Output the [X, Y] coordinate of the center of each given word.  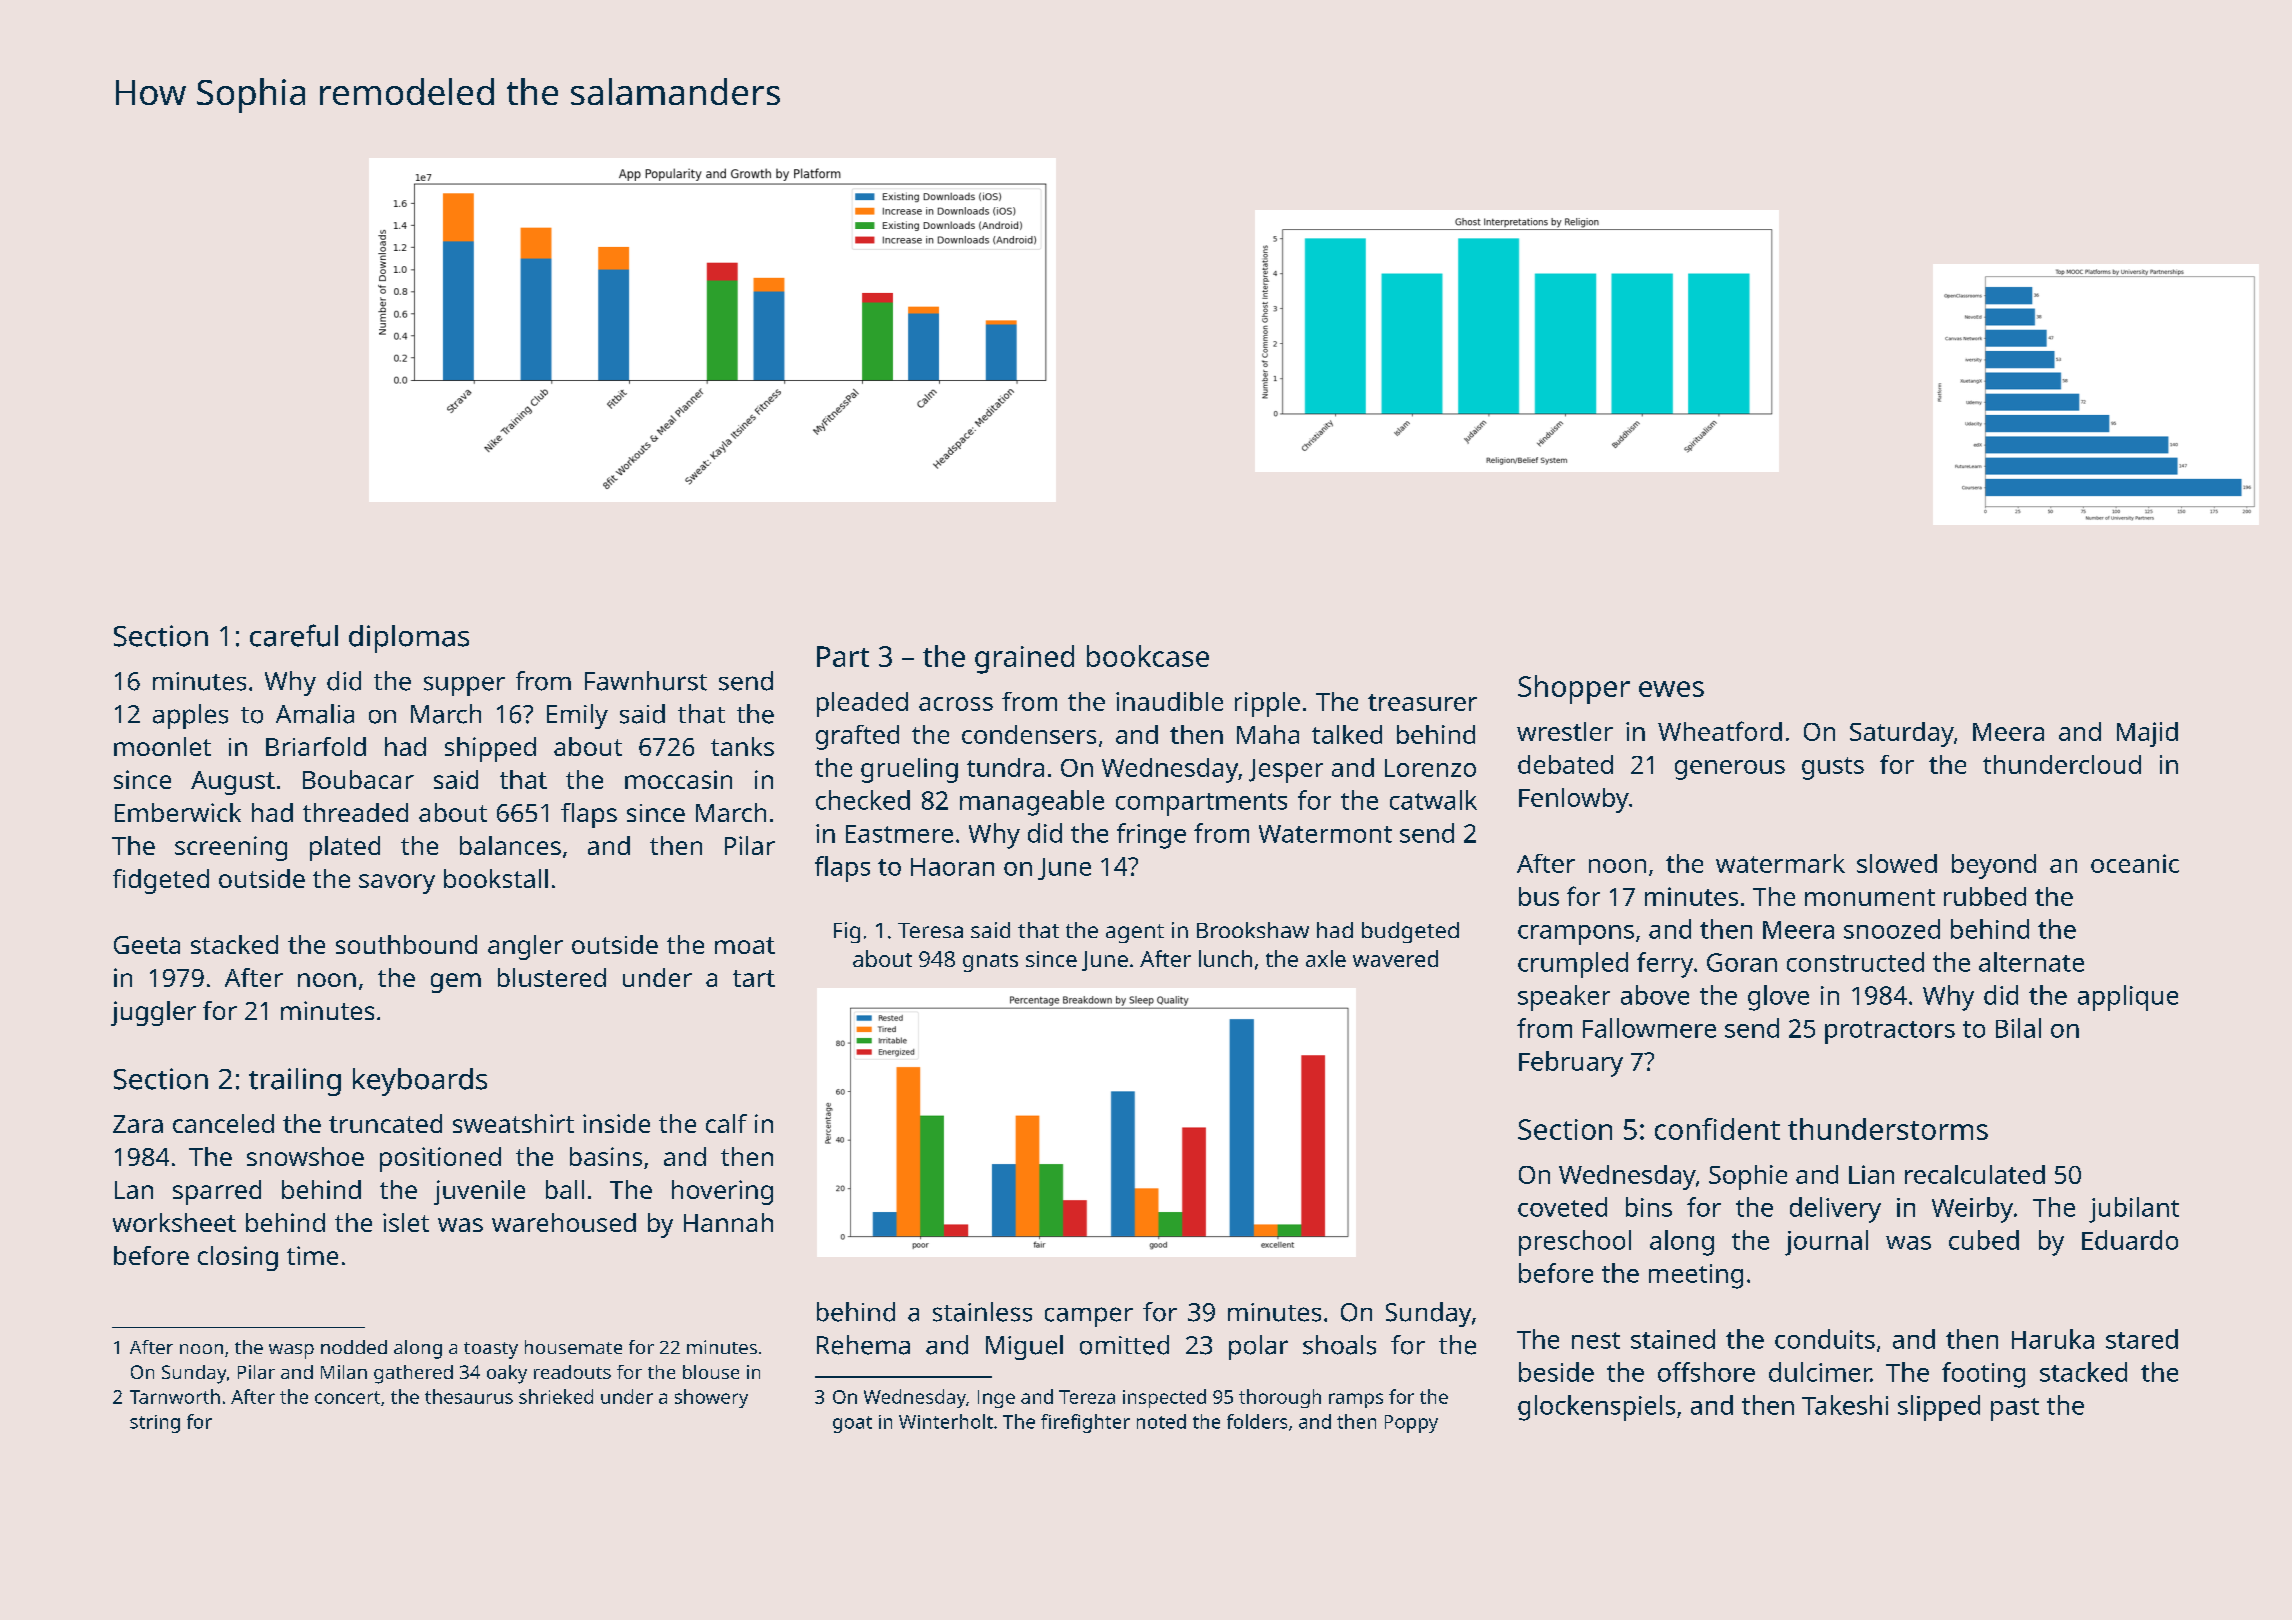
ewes [1671, 689]
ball [565, 1189]
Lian [1871, 1174]
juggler [153, 1013]
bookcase [1148, 656]
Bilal [2018, 1028]
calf [726, 1123]
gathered [413, 1374]
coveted [1562, 1207]
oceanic [2135, 863]
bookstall [496, 878]
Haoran [952, 867]
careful [294, 635]
